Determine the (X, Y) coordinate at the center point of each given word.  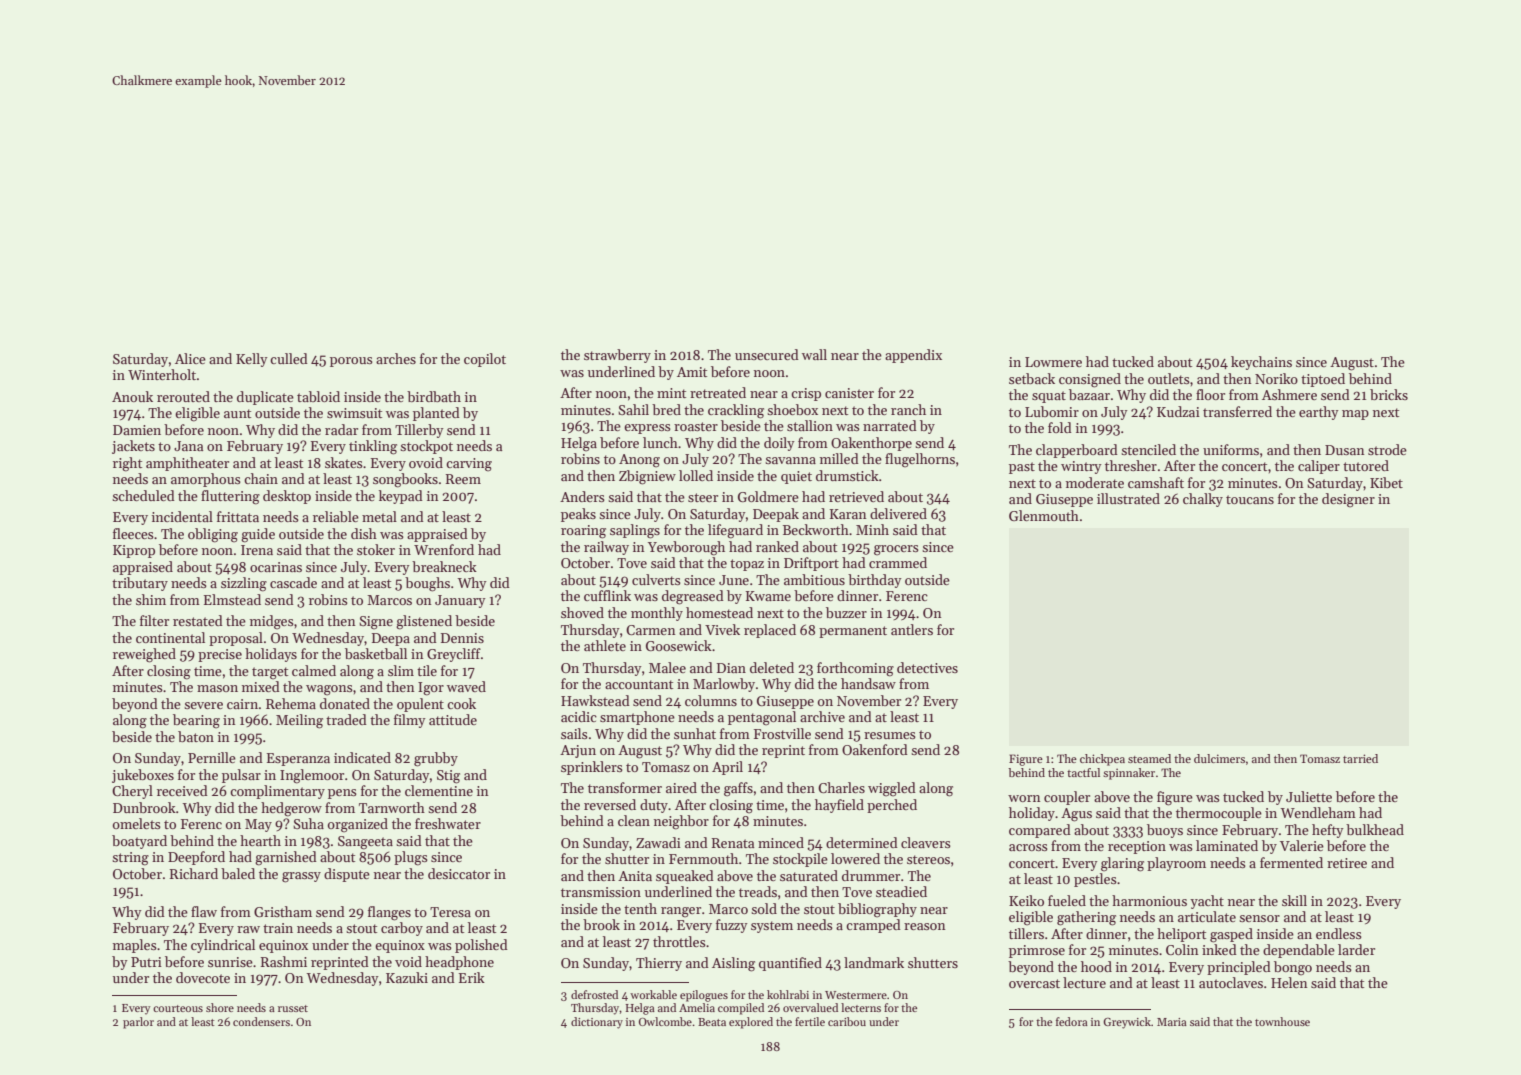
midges (272, 622)
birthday (875, 581)
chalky (1203, 500)
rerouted (183, 396)
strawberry (617, 356)
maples (135, 946)
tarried (1360, 758)
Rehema (291, 703)
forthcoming (855, 669)
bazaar (1089, 394)
